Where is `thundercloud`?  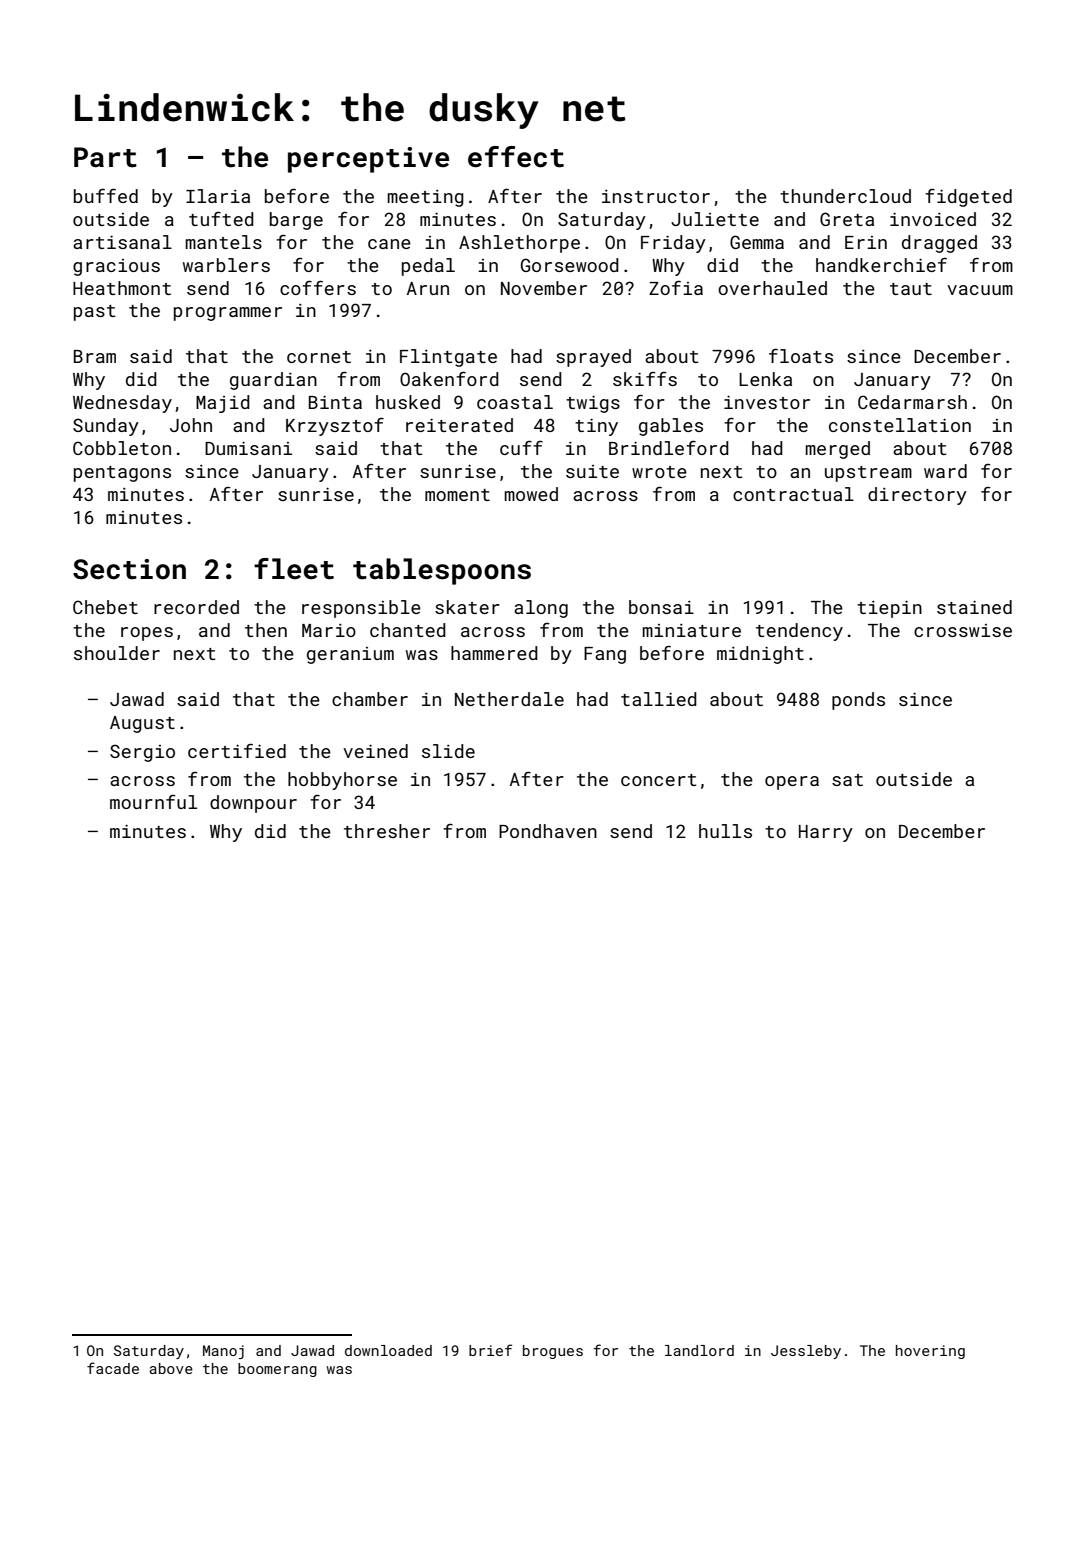
thundercloud is located at coordinates (845, 196).
